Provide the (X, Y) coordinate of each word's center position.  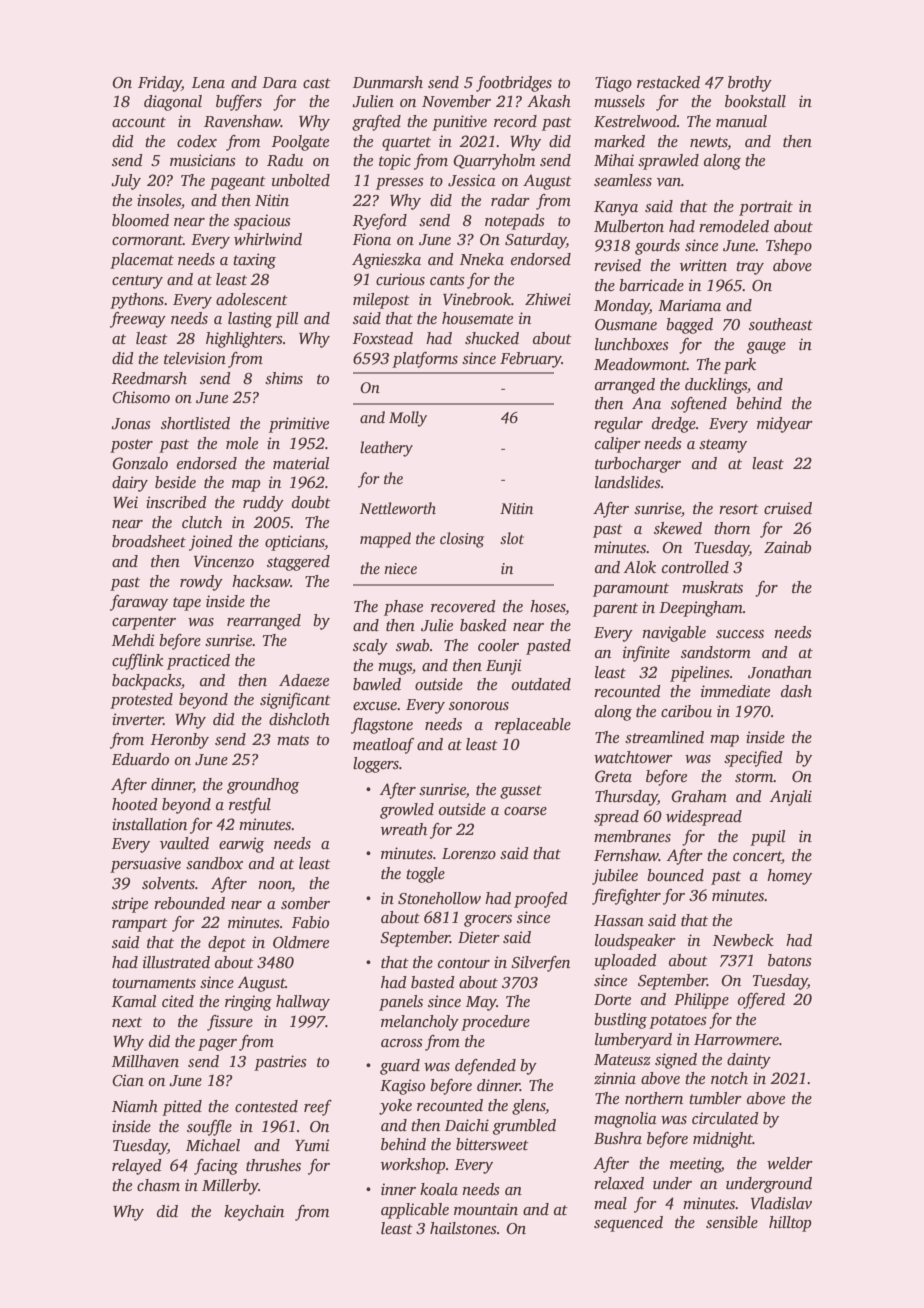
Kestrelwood (635, 121)
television (195, 358)
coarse (525, 811)
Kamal (134, 1001)
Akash (549, 101)
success (740, 634)
